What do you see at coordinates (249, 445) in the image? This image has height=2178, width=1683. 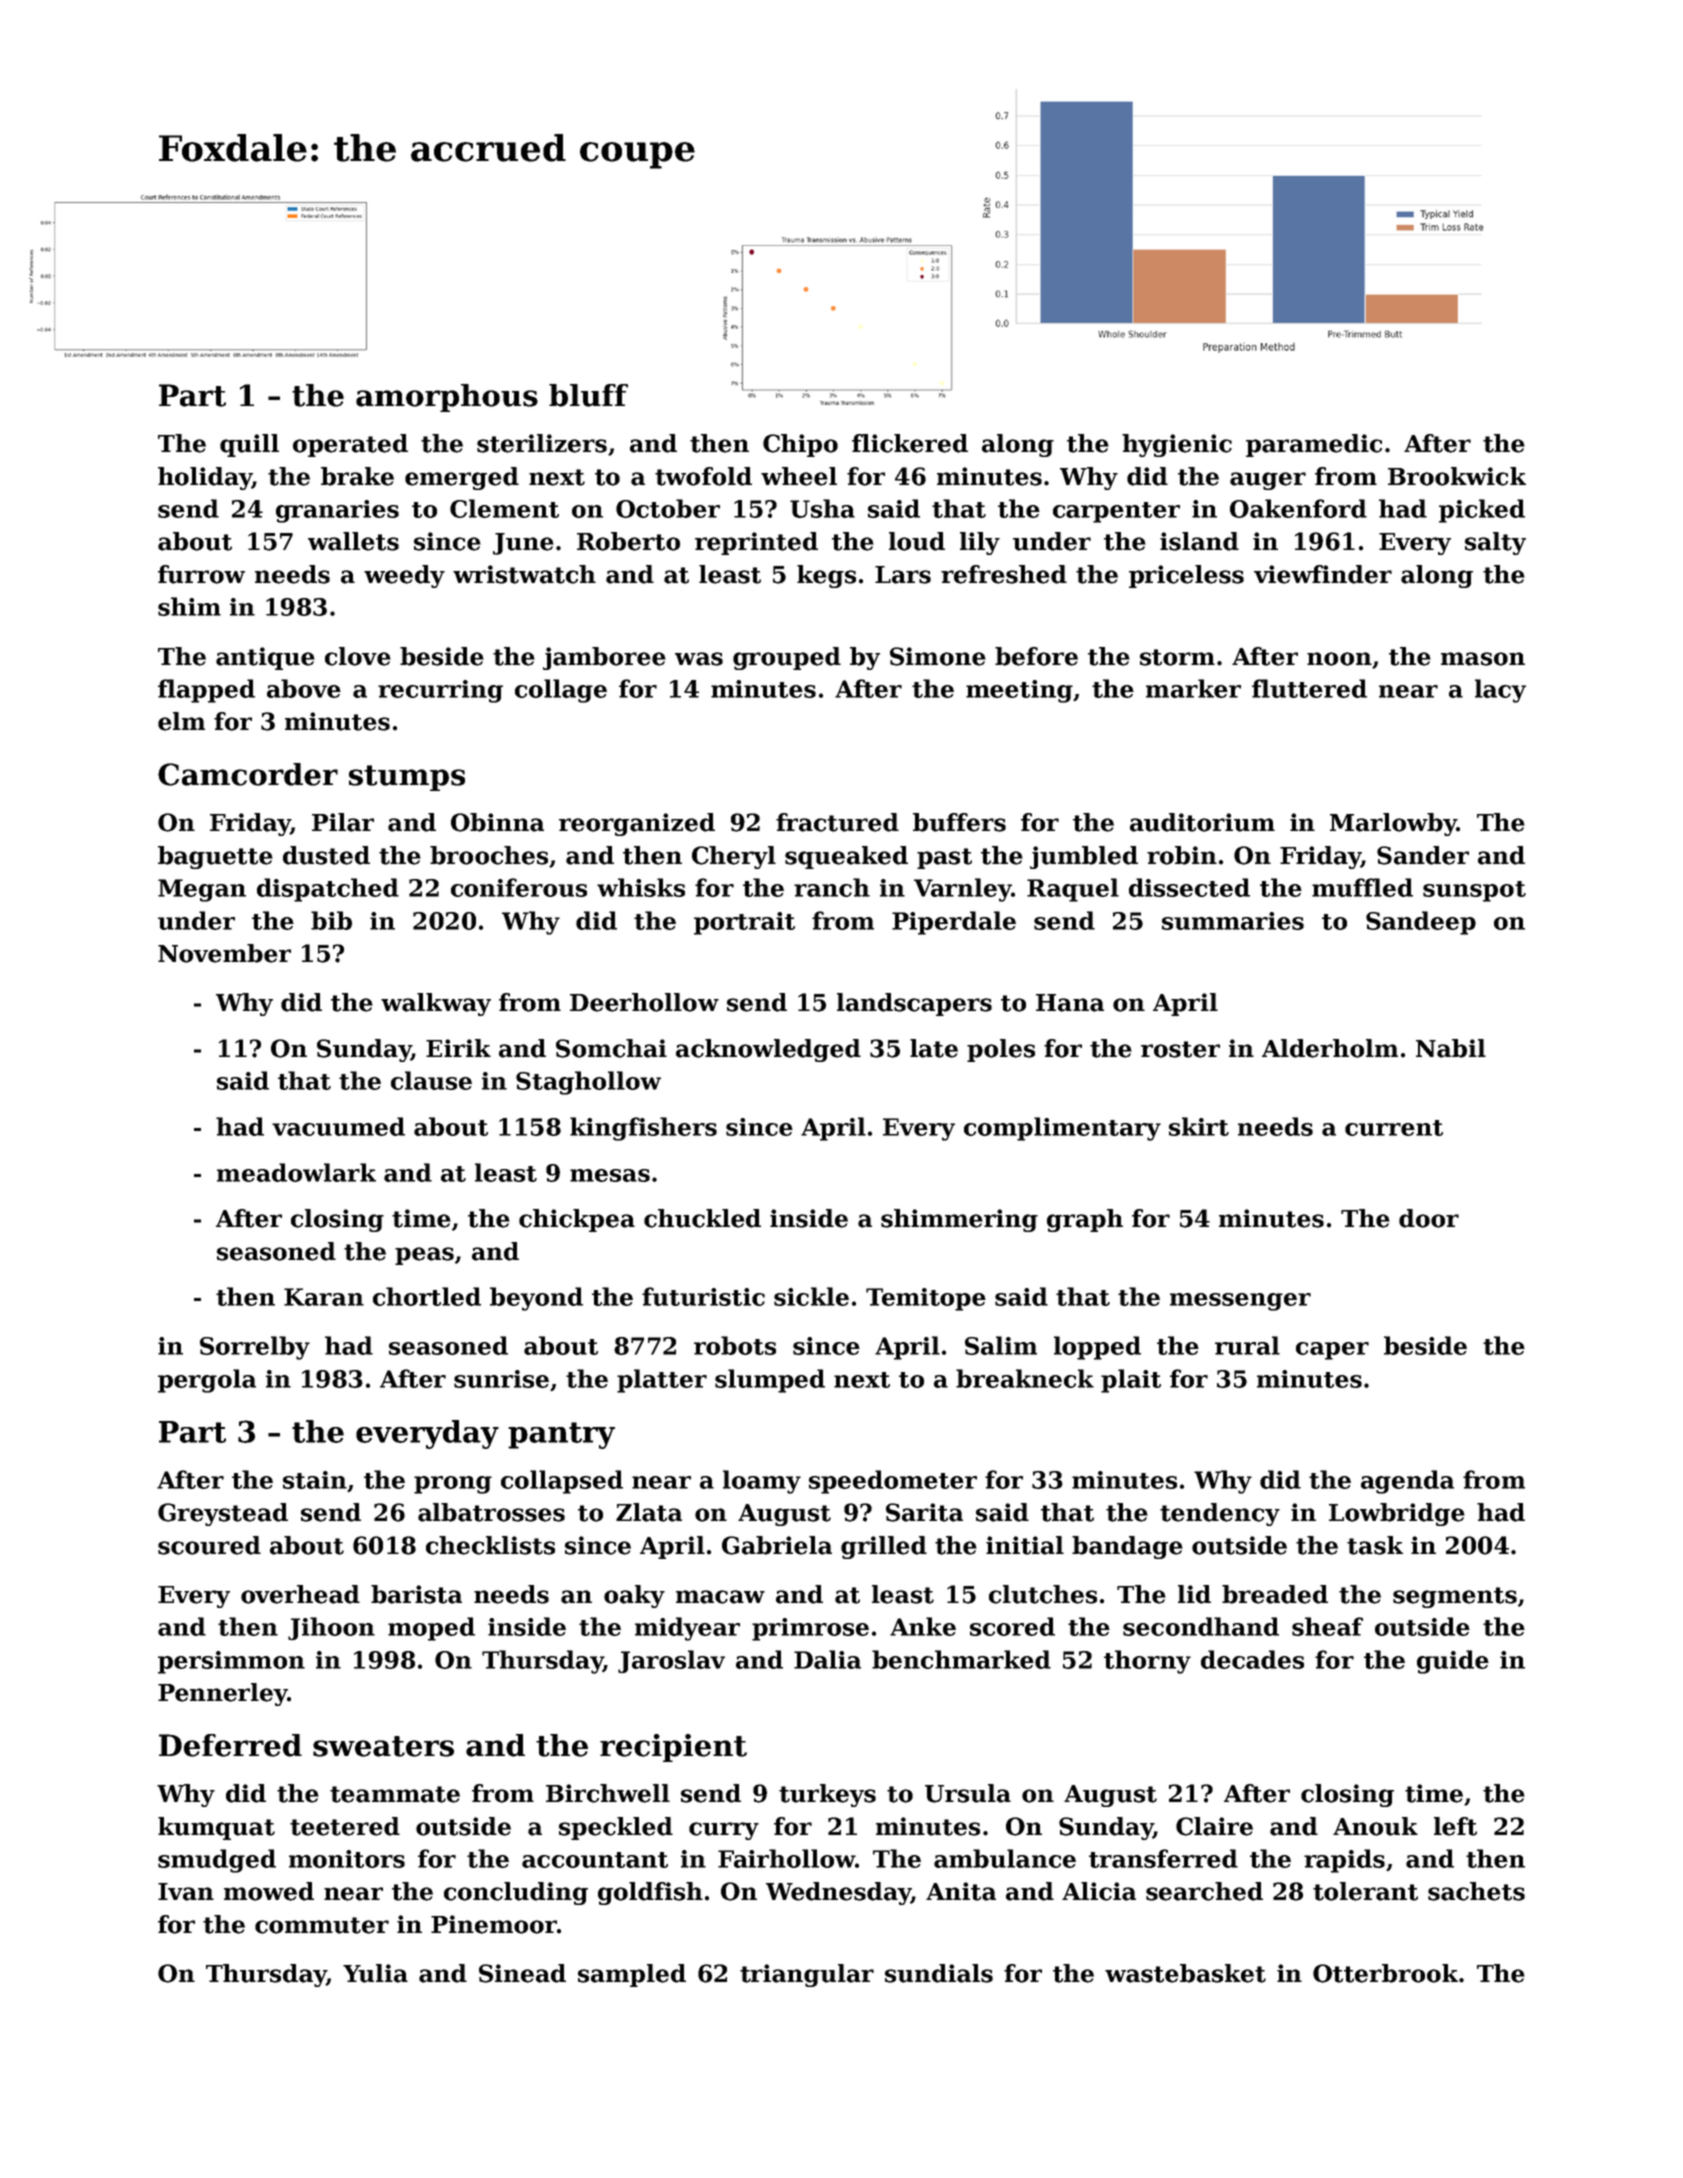 I see `quill` at bounding box center [249, 445].
